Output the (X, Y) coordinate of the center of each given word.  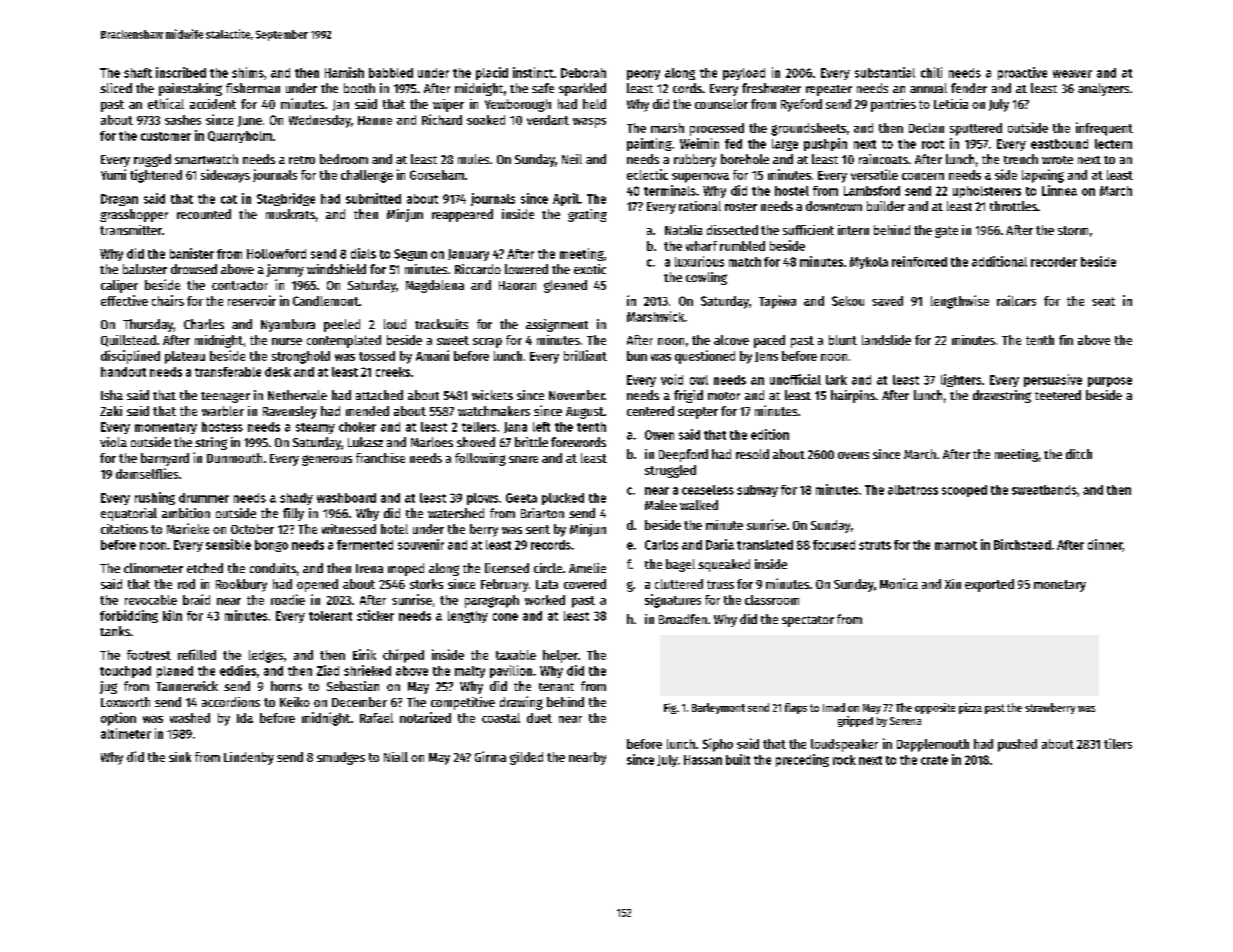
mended (367, 411)
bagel (680, 565)
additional (999, 261)
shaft (138, 73)
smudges (341, 758)
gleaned (565, 286)
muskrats (290, 214)
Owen (659, 435)
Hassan (703, 760)
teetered (1058, 395)
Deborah (583, 73)
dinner (1105, 545)
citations (124, 529)
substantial (885, 72)
